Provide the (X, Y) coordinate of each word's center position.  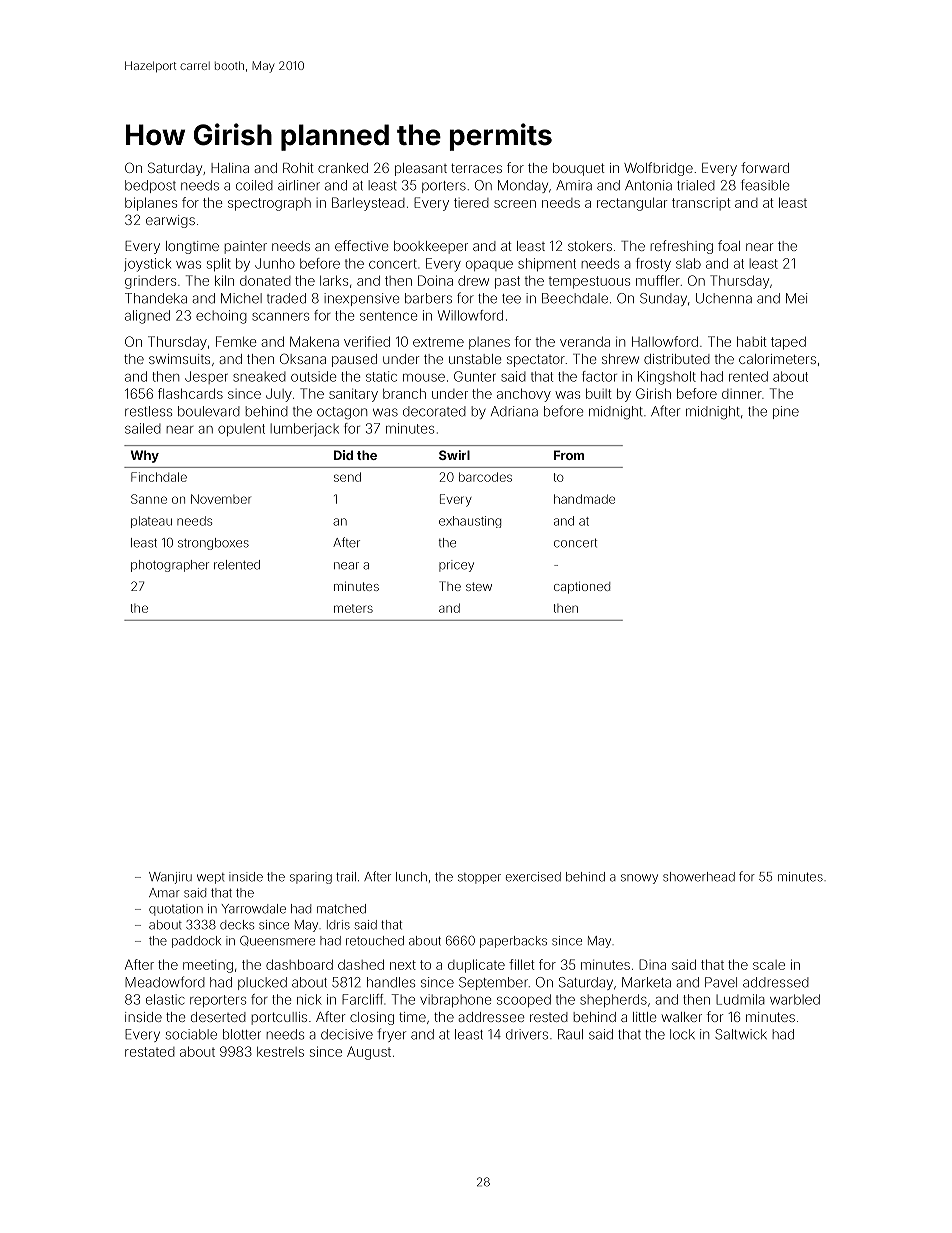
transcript (701, 204)
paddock (196, 942)
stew (479, 586)
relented (237, 565)
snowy (639, 879)
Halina (230, 168)
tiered (471, 203)
